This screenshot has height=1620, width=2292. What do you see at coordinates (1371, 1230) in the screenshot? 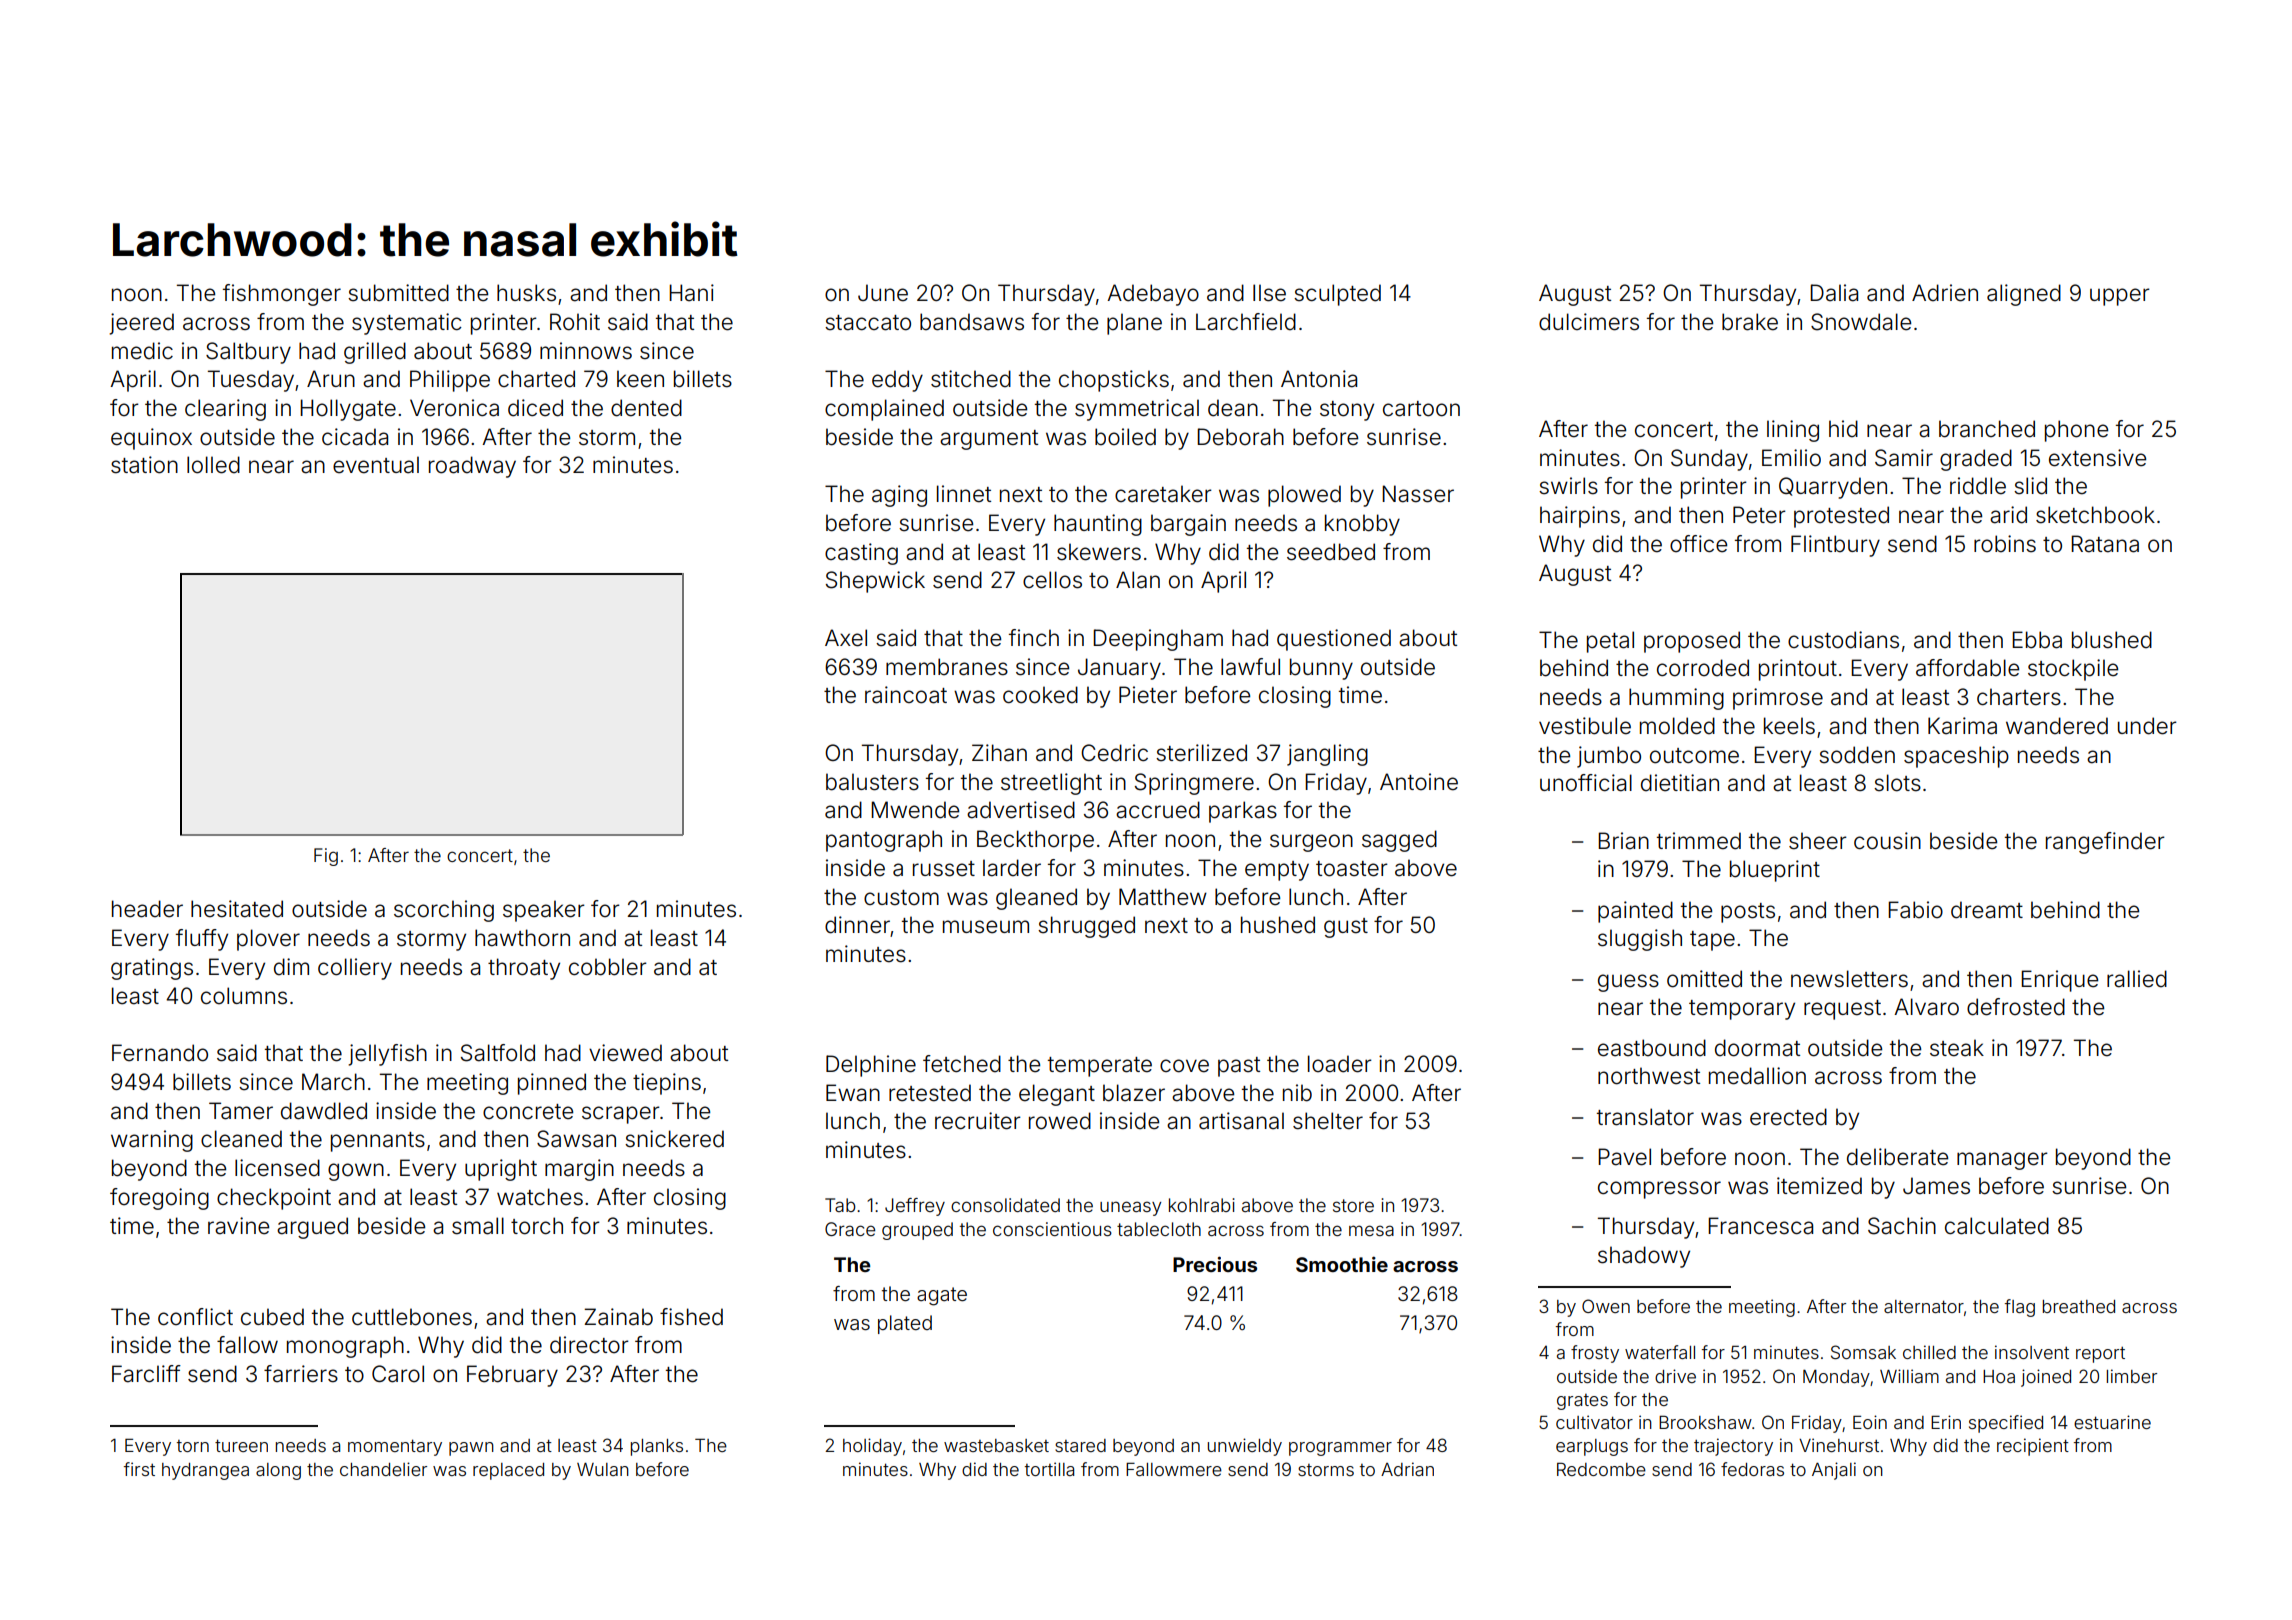
I see `mesa` at bounding box center [1371, 1230].
